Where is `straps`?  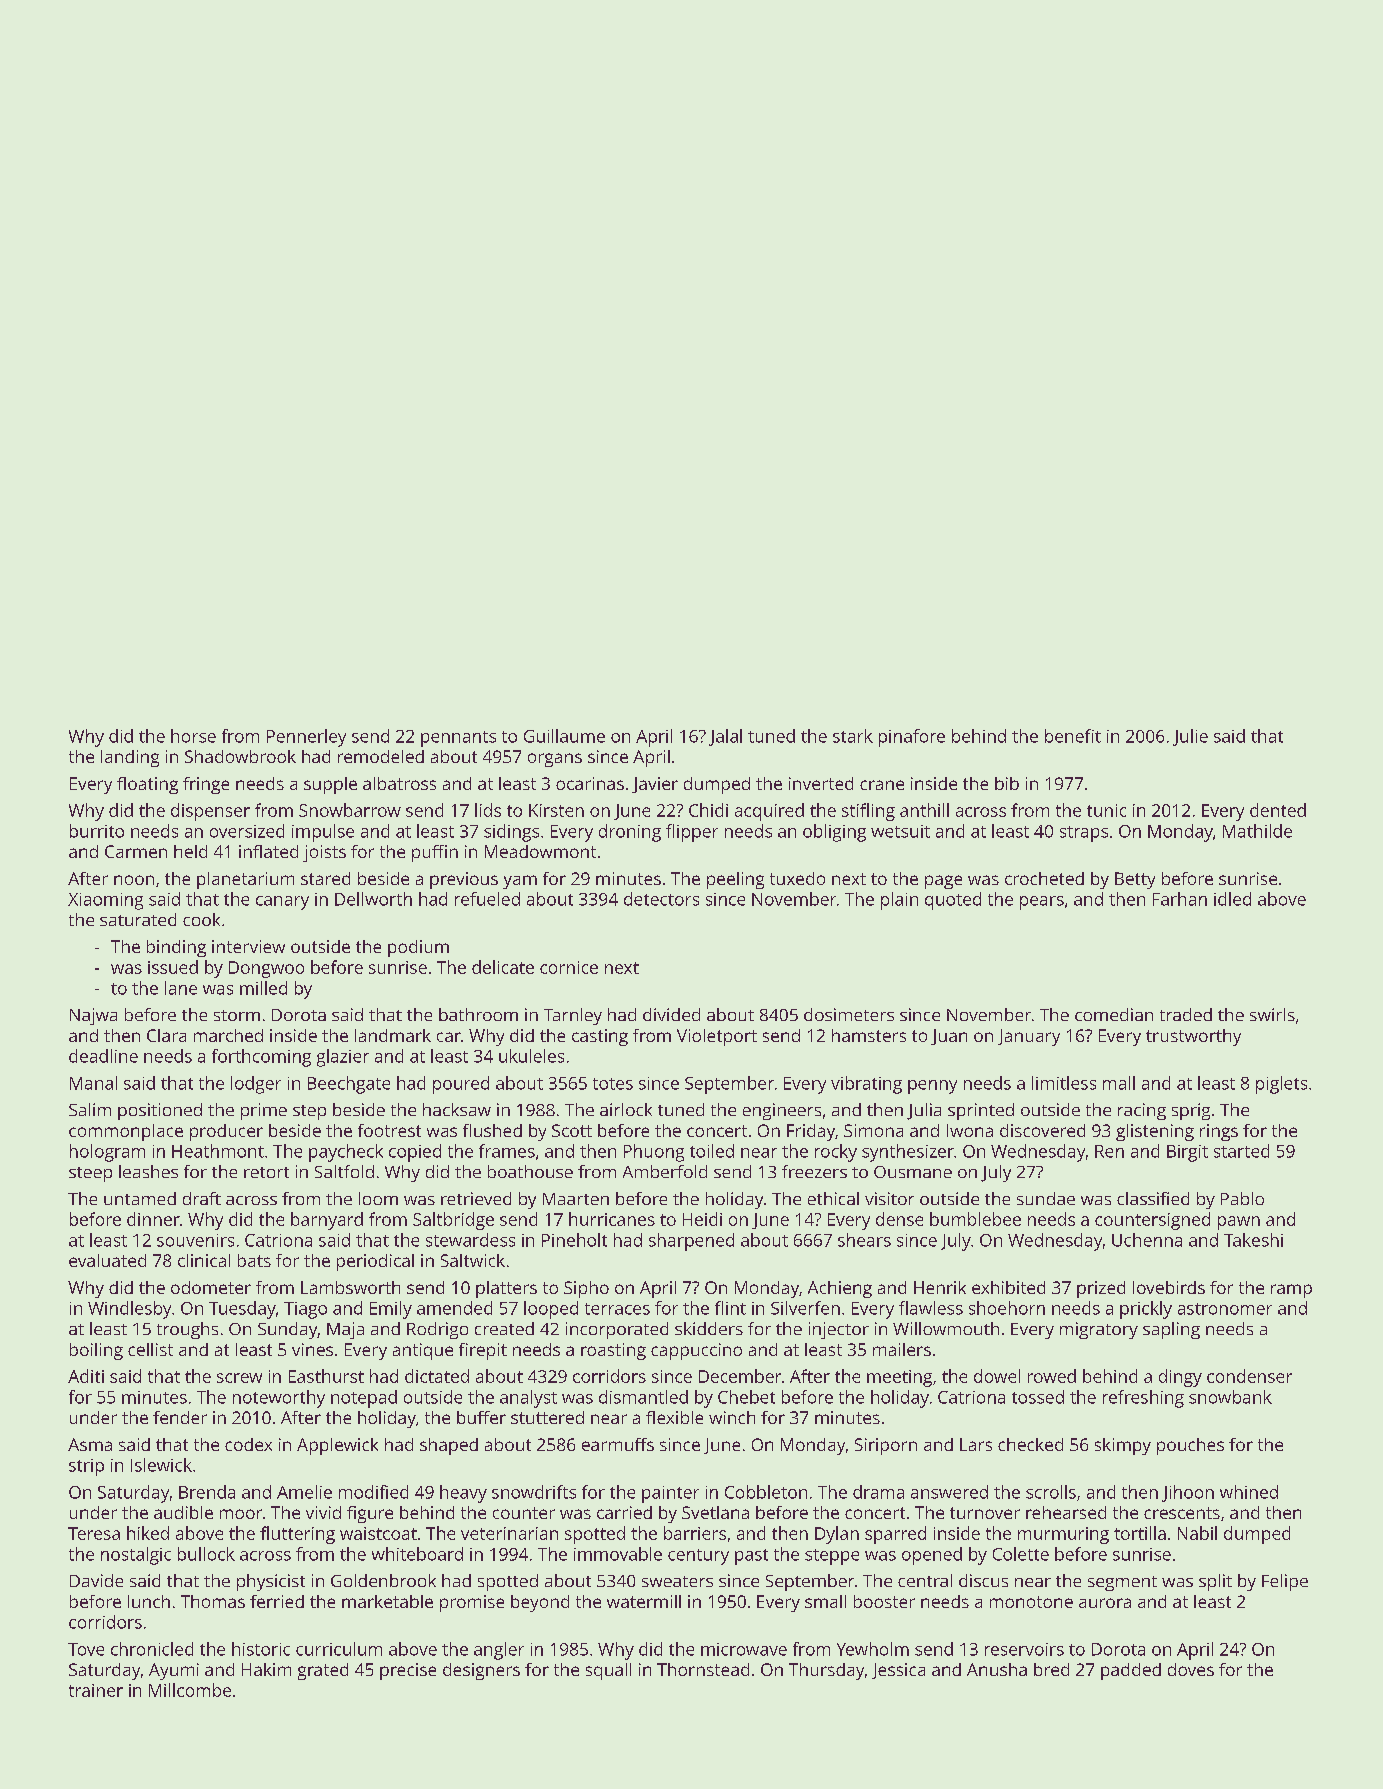 straps is located at coordinates (1084, 834).
